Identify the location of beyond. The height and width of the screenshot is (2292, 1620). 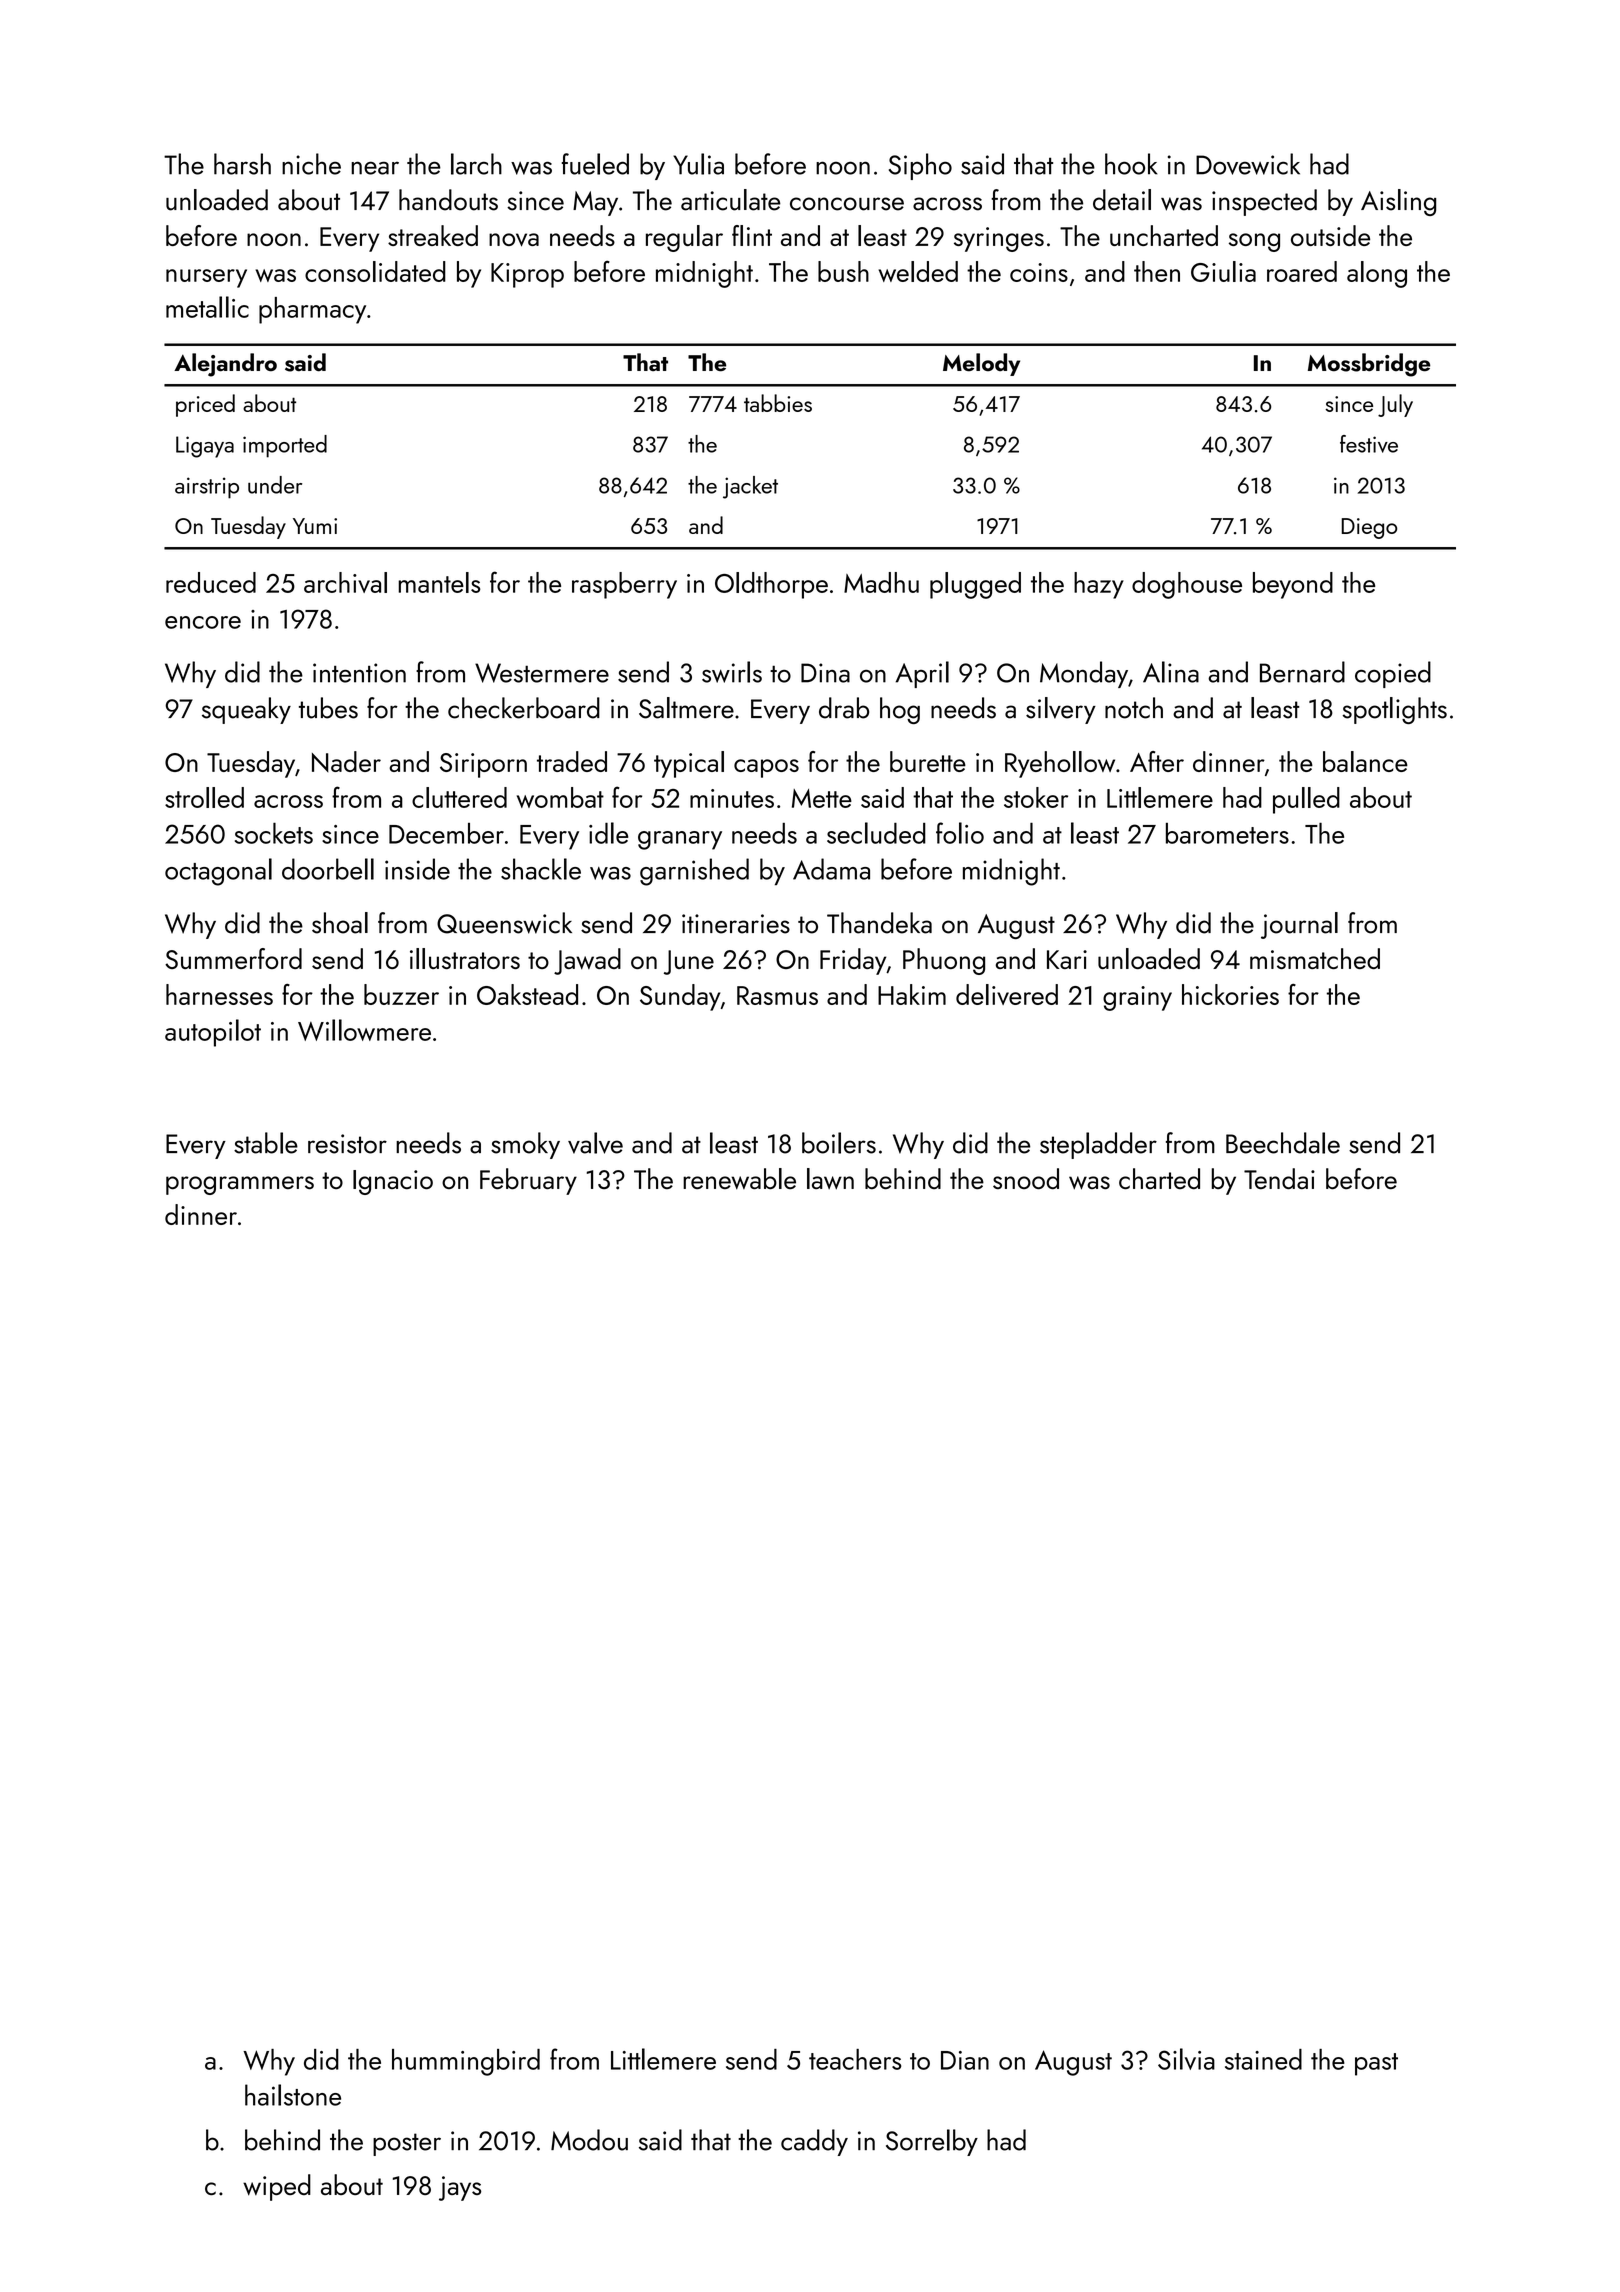
(1293, 585).
